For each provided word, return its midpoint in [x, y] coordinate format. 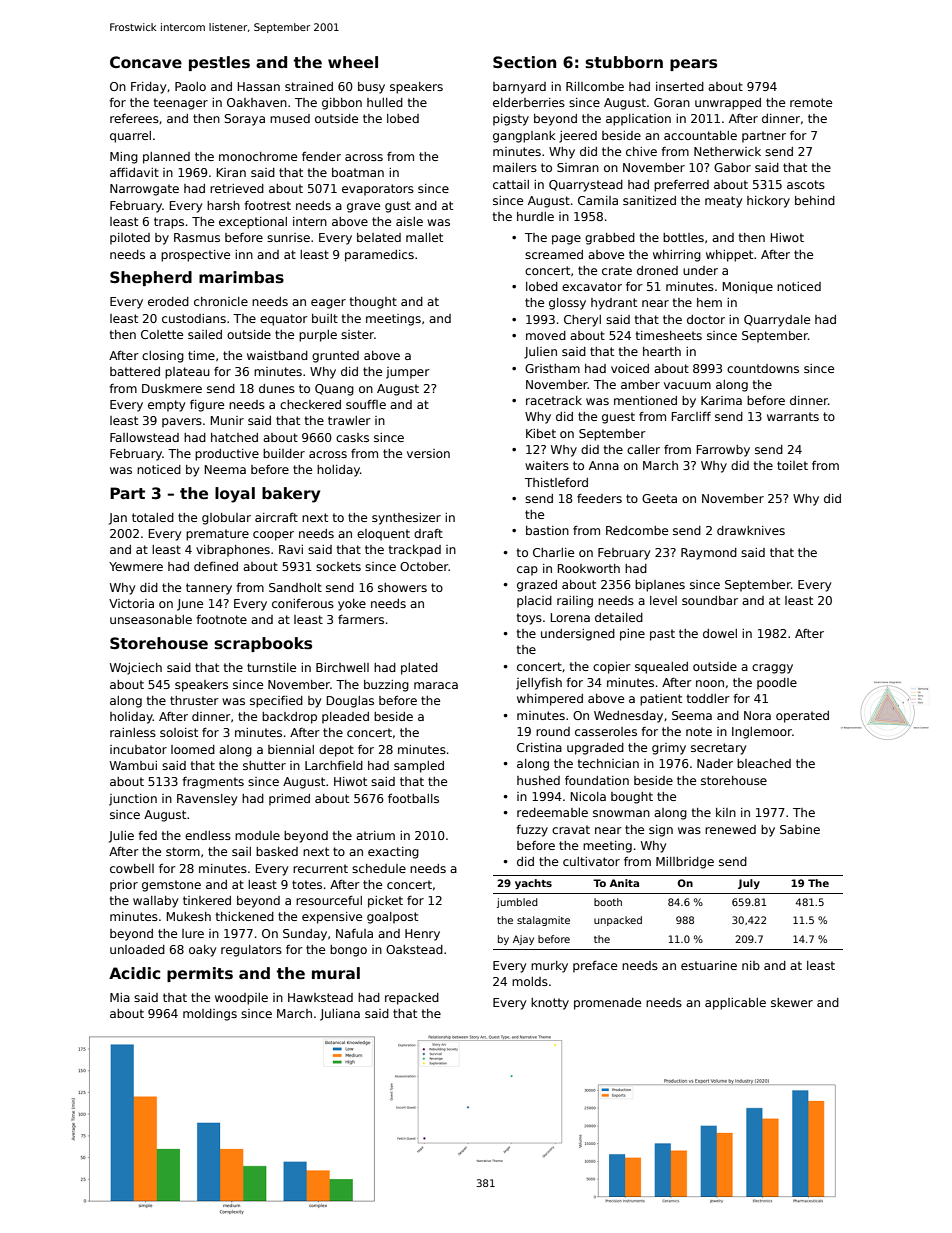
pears [693, 65]
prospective [195, 256]
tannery [209, 589]
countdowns [763, 368]
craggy [772, 669]
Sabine [800, 829]
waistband [277, 355]
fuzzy [532, 831]
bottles [683, 237]
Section [524, 62]
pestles [219, 63]
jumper [408, 373]
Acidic [134, 973]
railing [575, 602]
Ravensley [207, 800]
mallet [424, 237]
